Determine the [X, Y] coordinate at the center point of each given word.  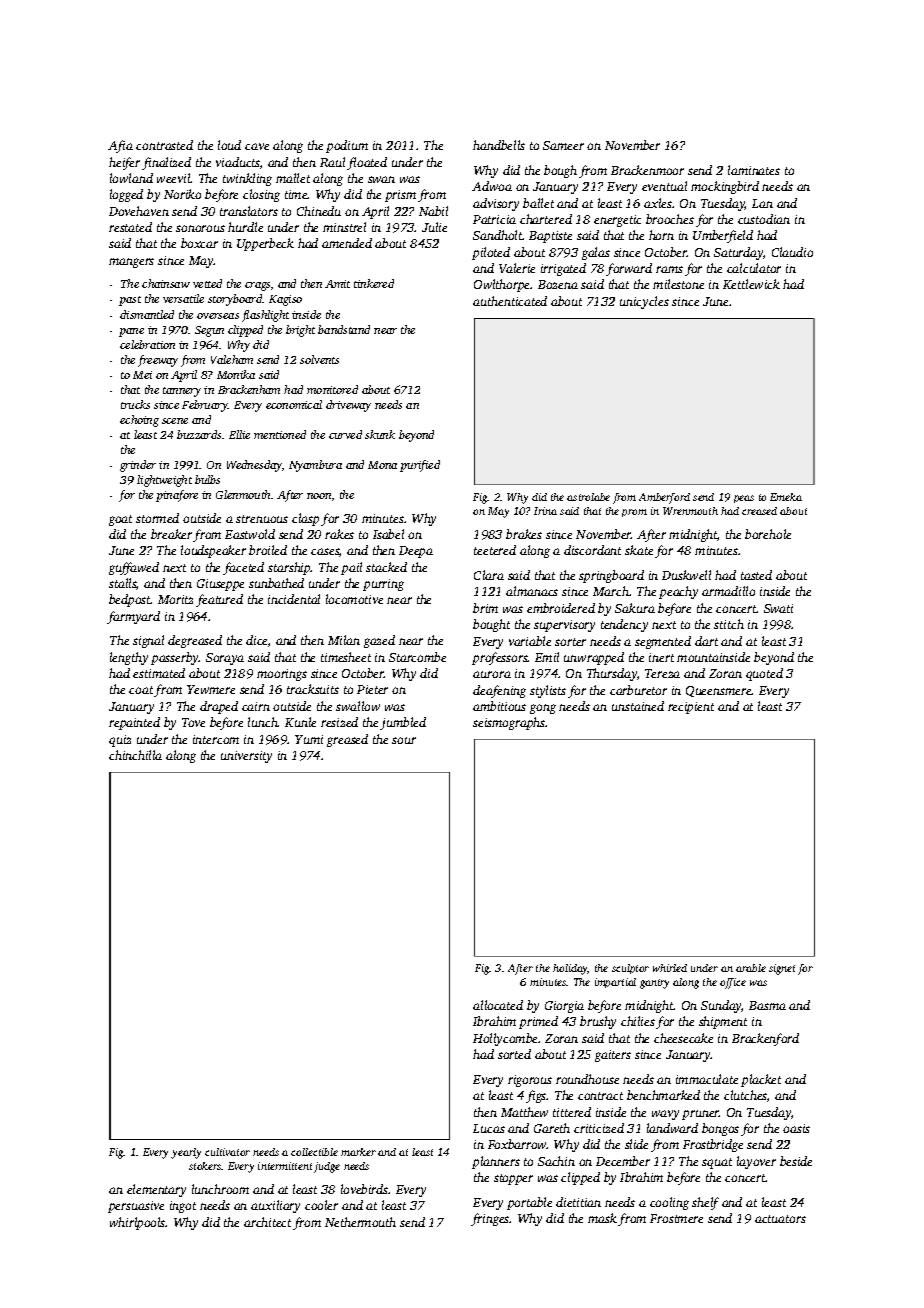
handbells [499, 145]
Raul [332, 162]
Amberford [664, 498]
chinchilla [135, 755]
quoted [764, 674]
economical [294, 404]
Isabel [388, 534]
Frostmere [676, 1218]
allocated [498, 1005]
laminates [754, 170]
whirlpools [138, 1223]
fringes [490, 1219]
